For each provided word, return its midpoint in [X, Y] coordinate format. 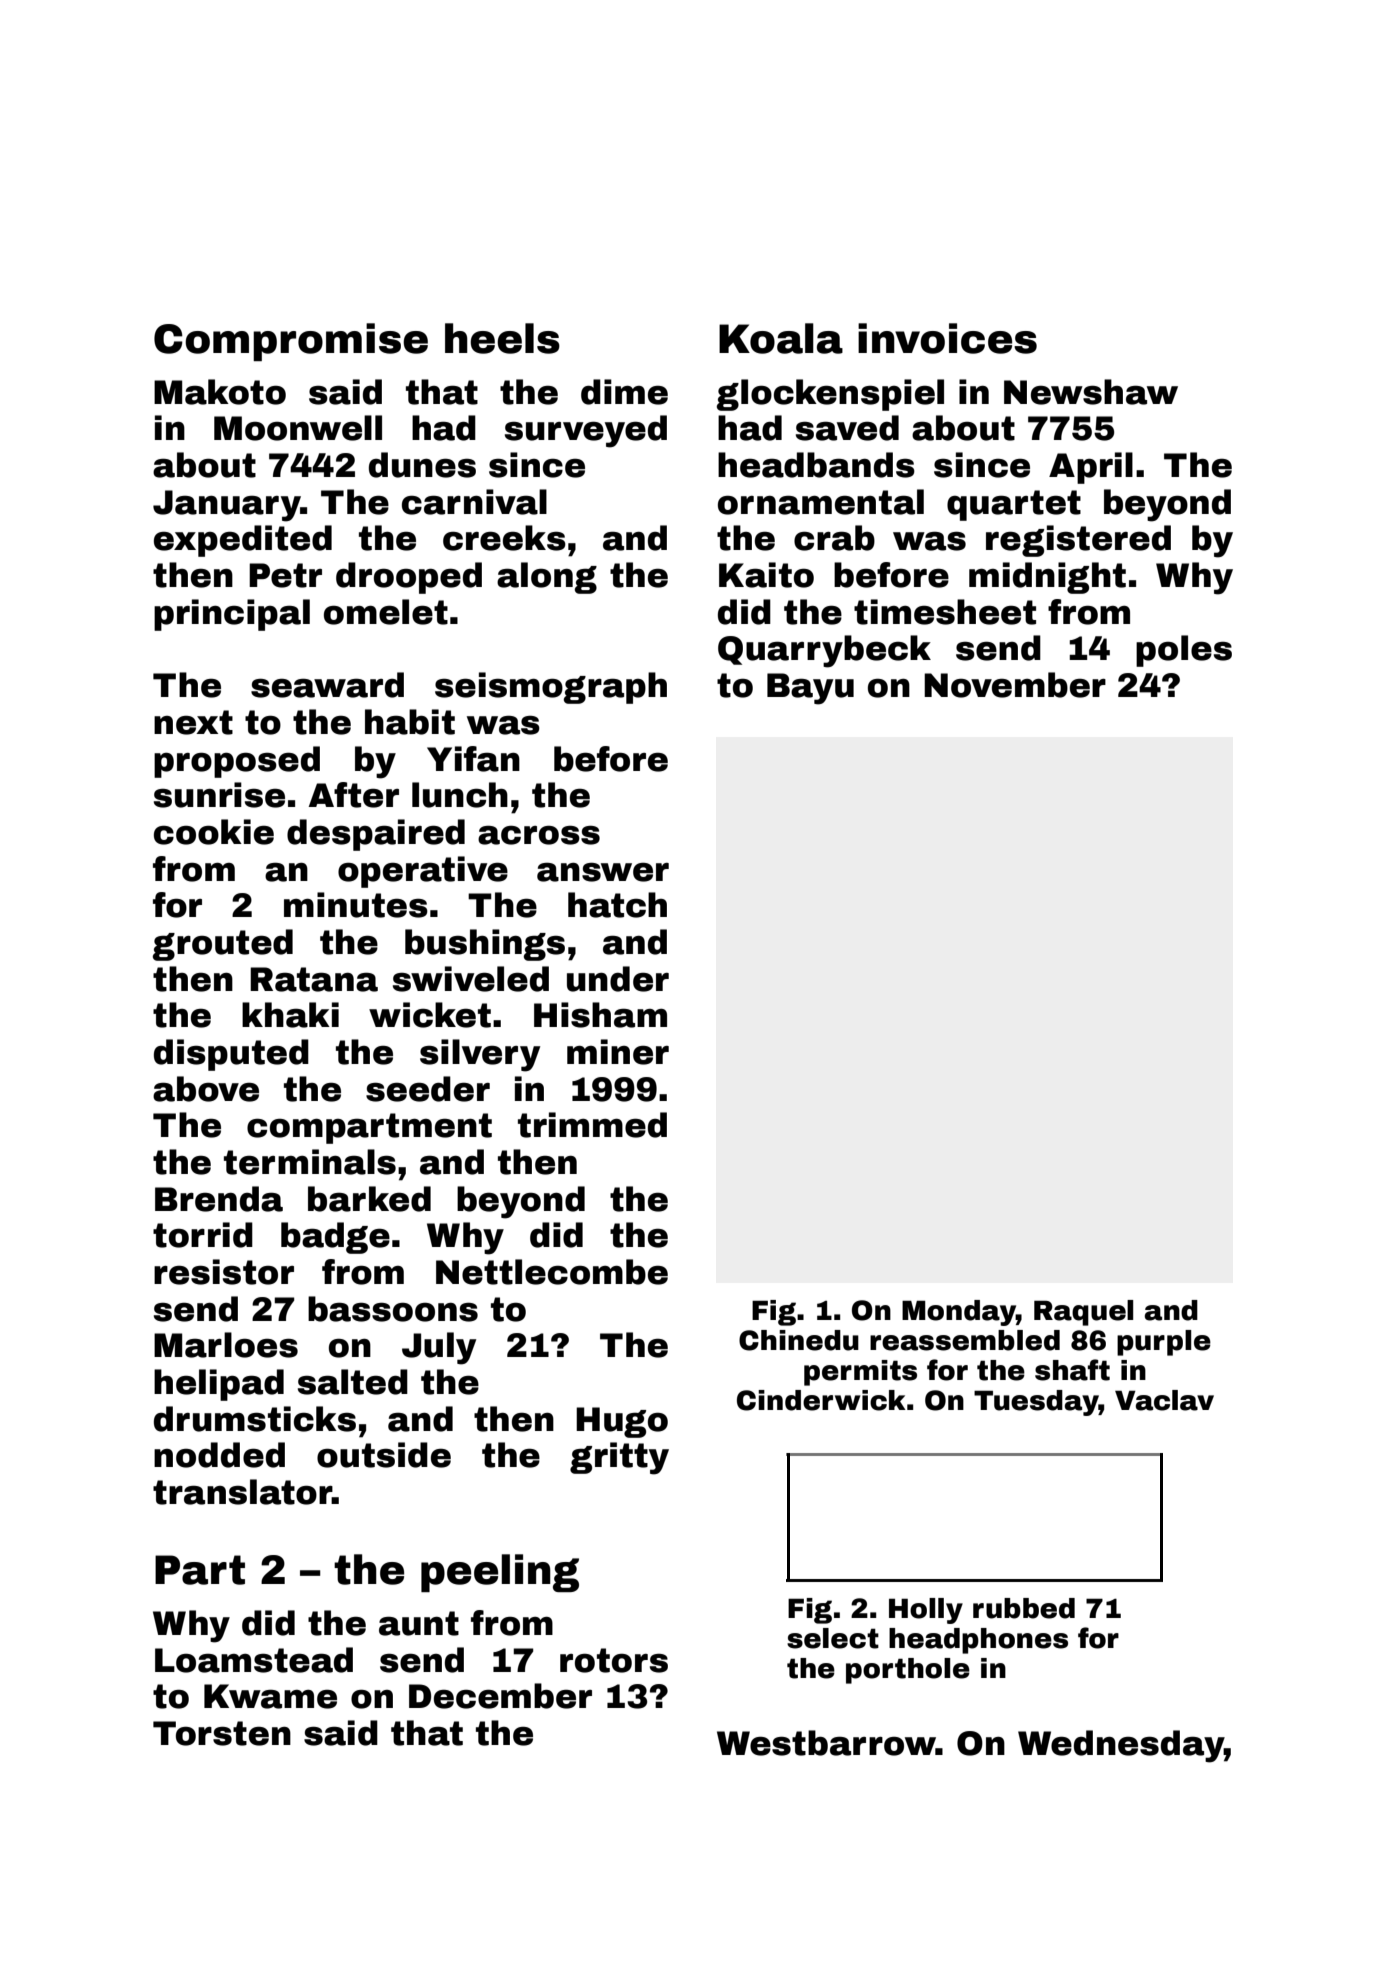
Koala [781, 338]
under [618, 979]
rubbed [1024, 1608]
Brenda [219, 1199]
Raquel [1083, 1313]
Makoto [220, 392]
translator [242, 1492]
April [1091, 468]
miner [618, 1052]
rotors [614, 1660]
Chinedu [799, 1340]
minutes [356, 905]
